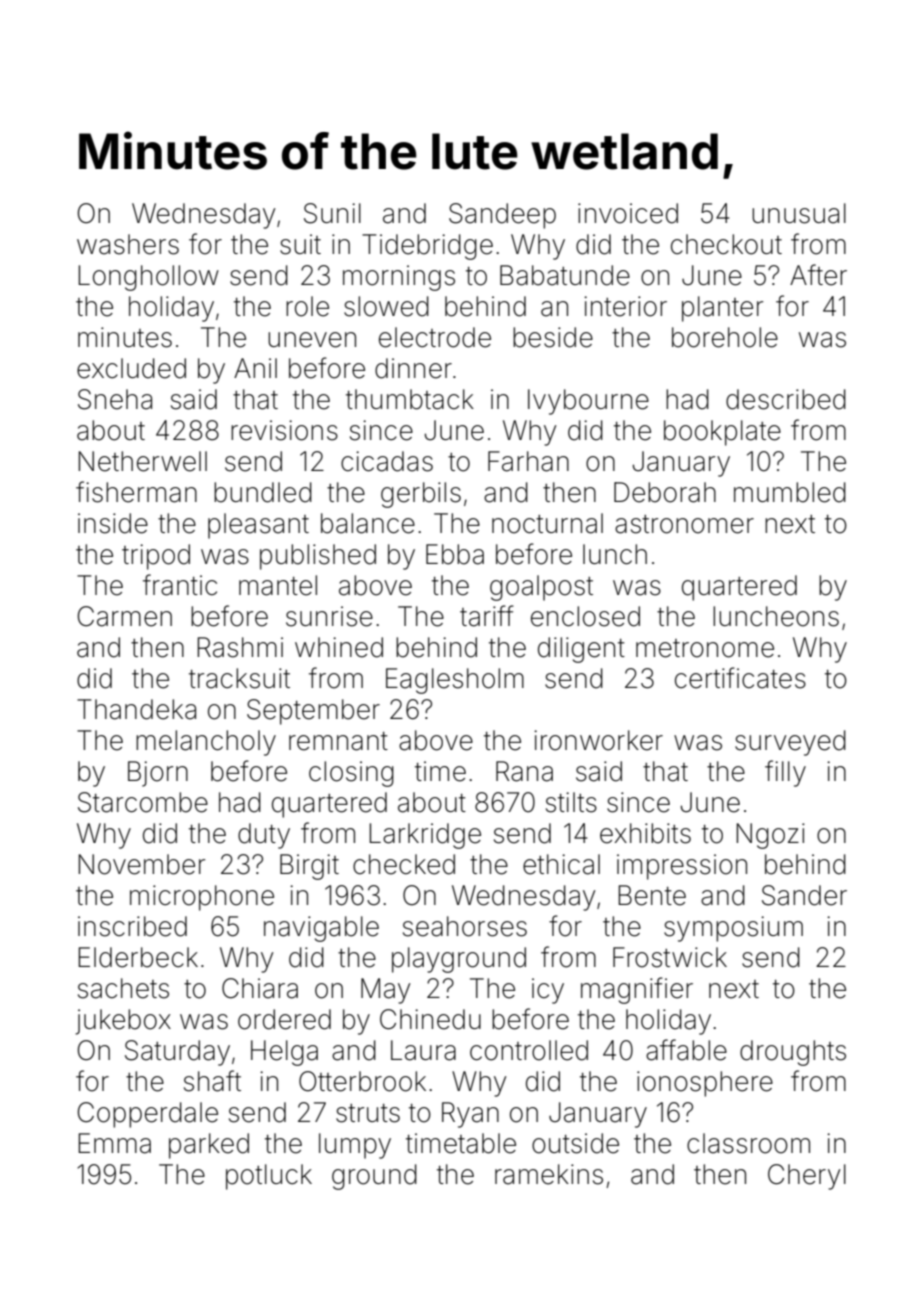 This screenshot has height=1311, width=924. What do you see at coordinates (423, 1050) in the screenshot?
I see `Laura` at bounding box center [423, 1050].
